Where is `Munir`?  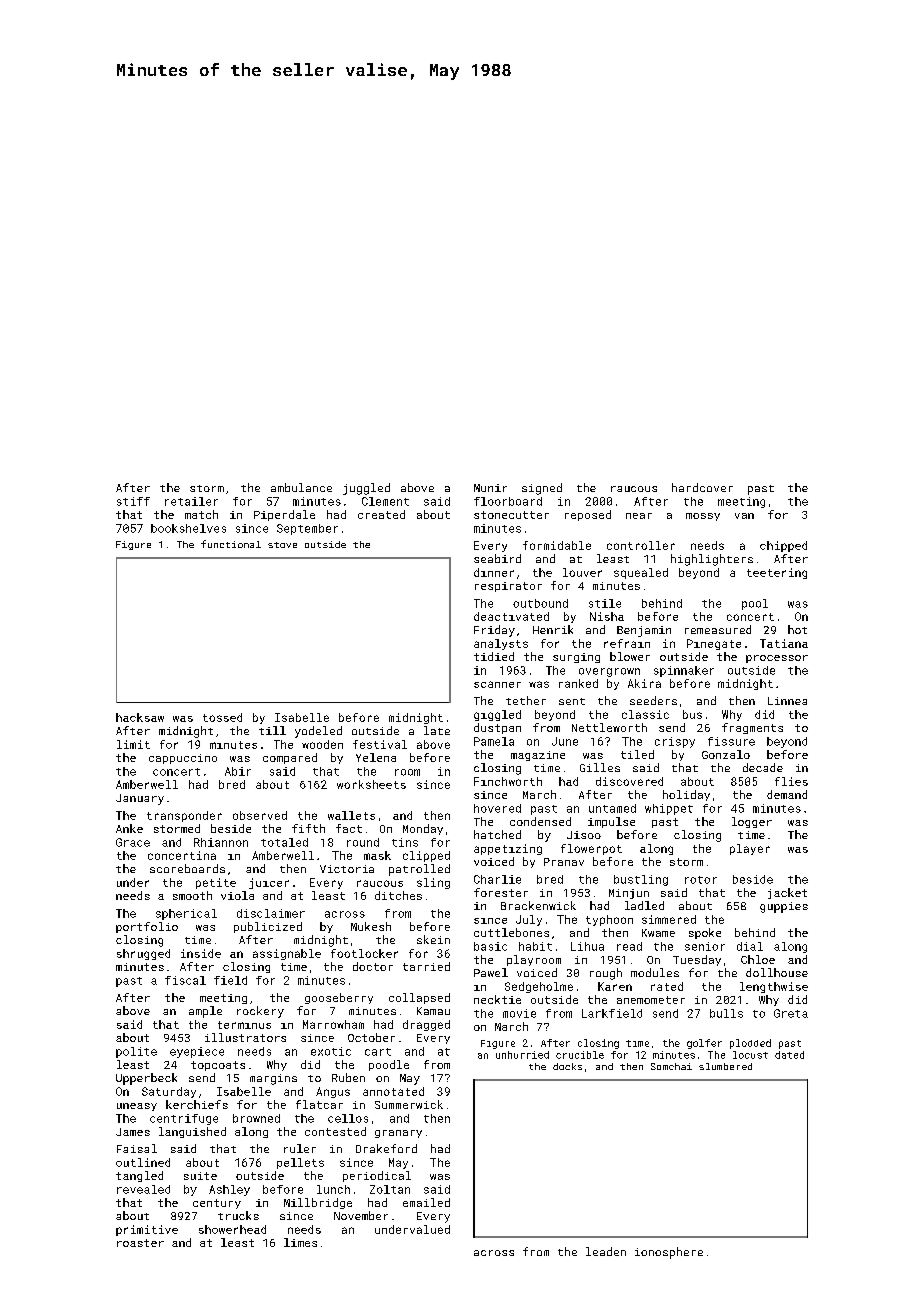
Munir is located at coordinates (490, 488).
